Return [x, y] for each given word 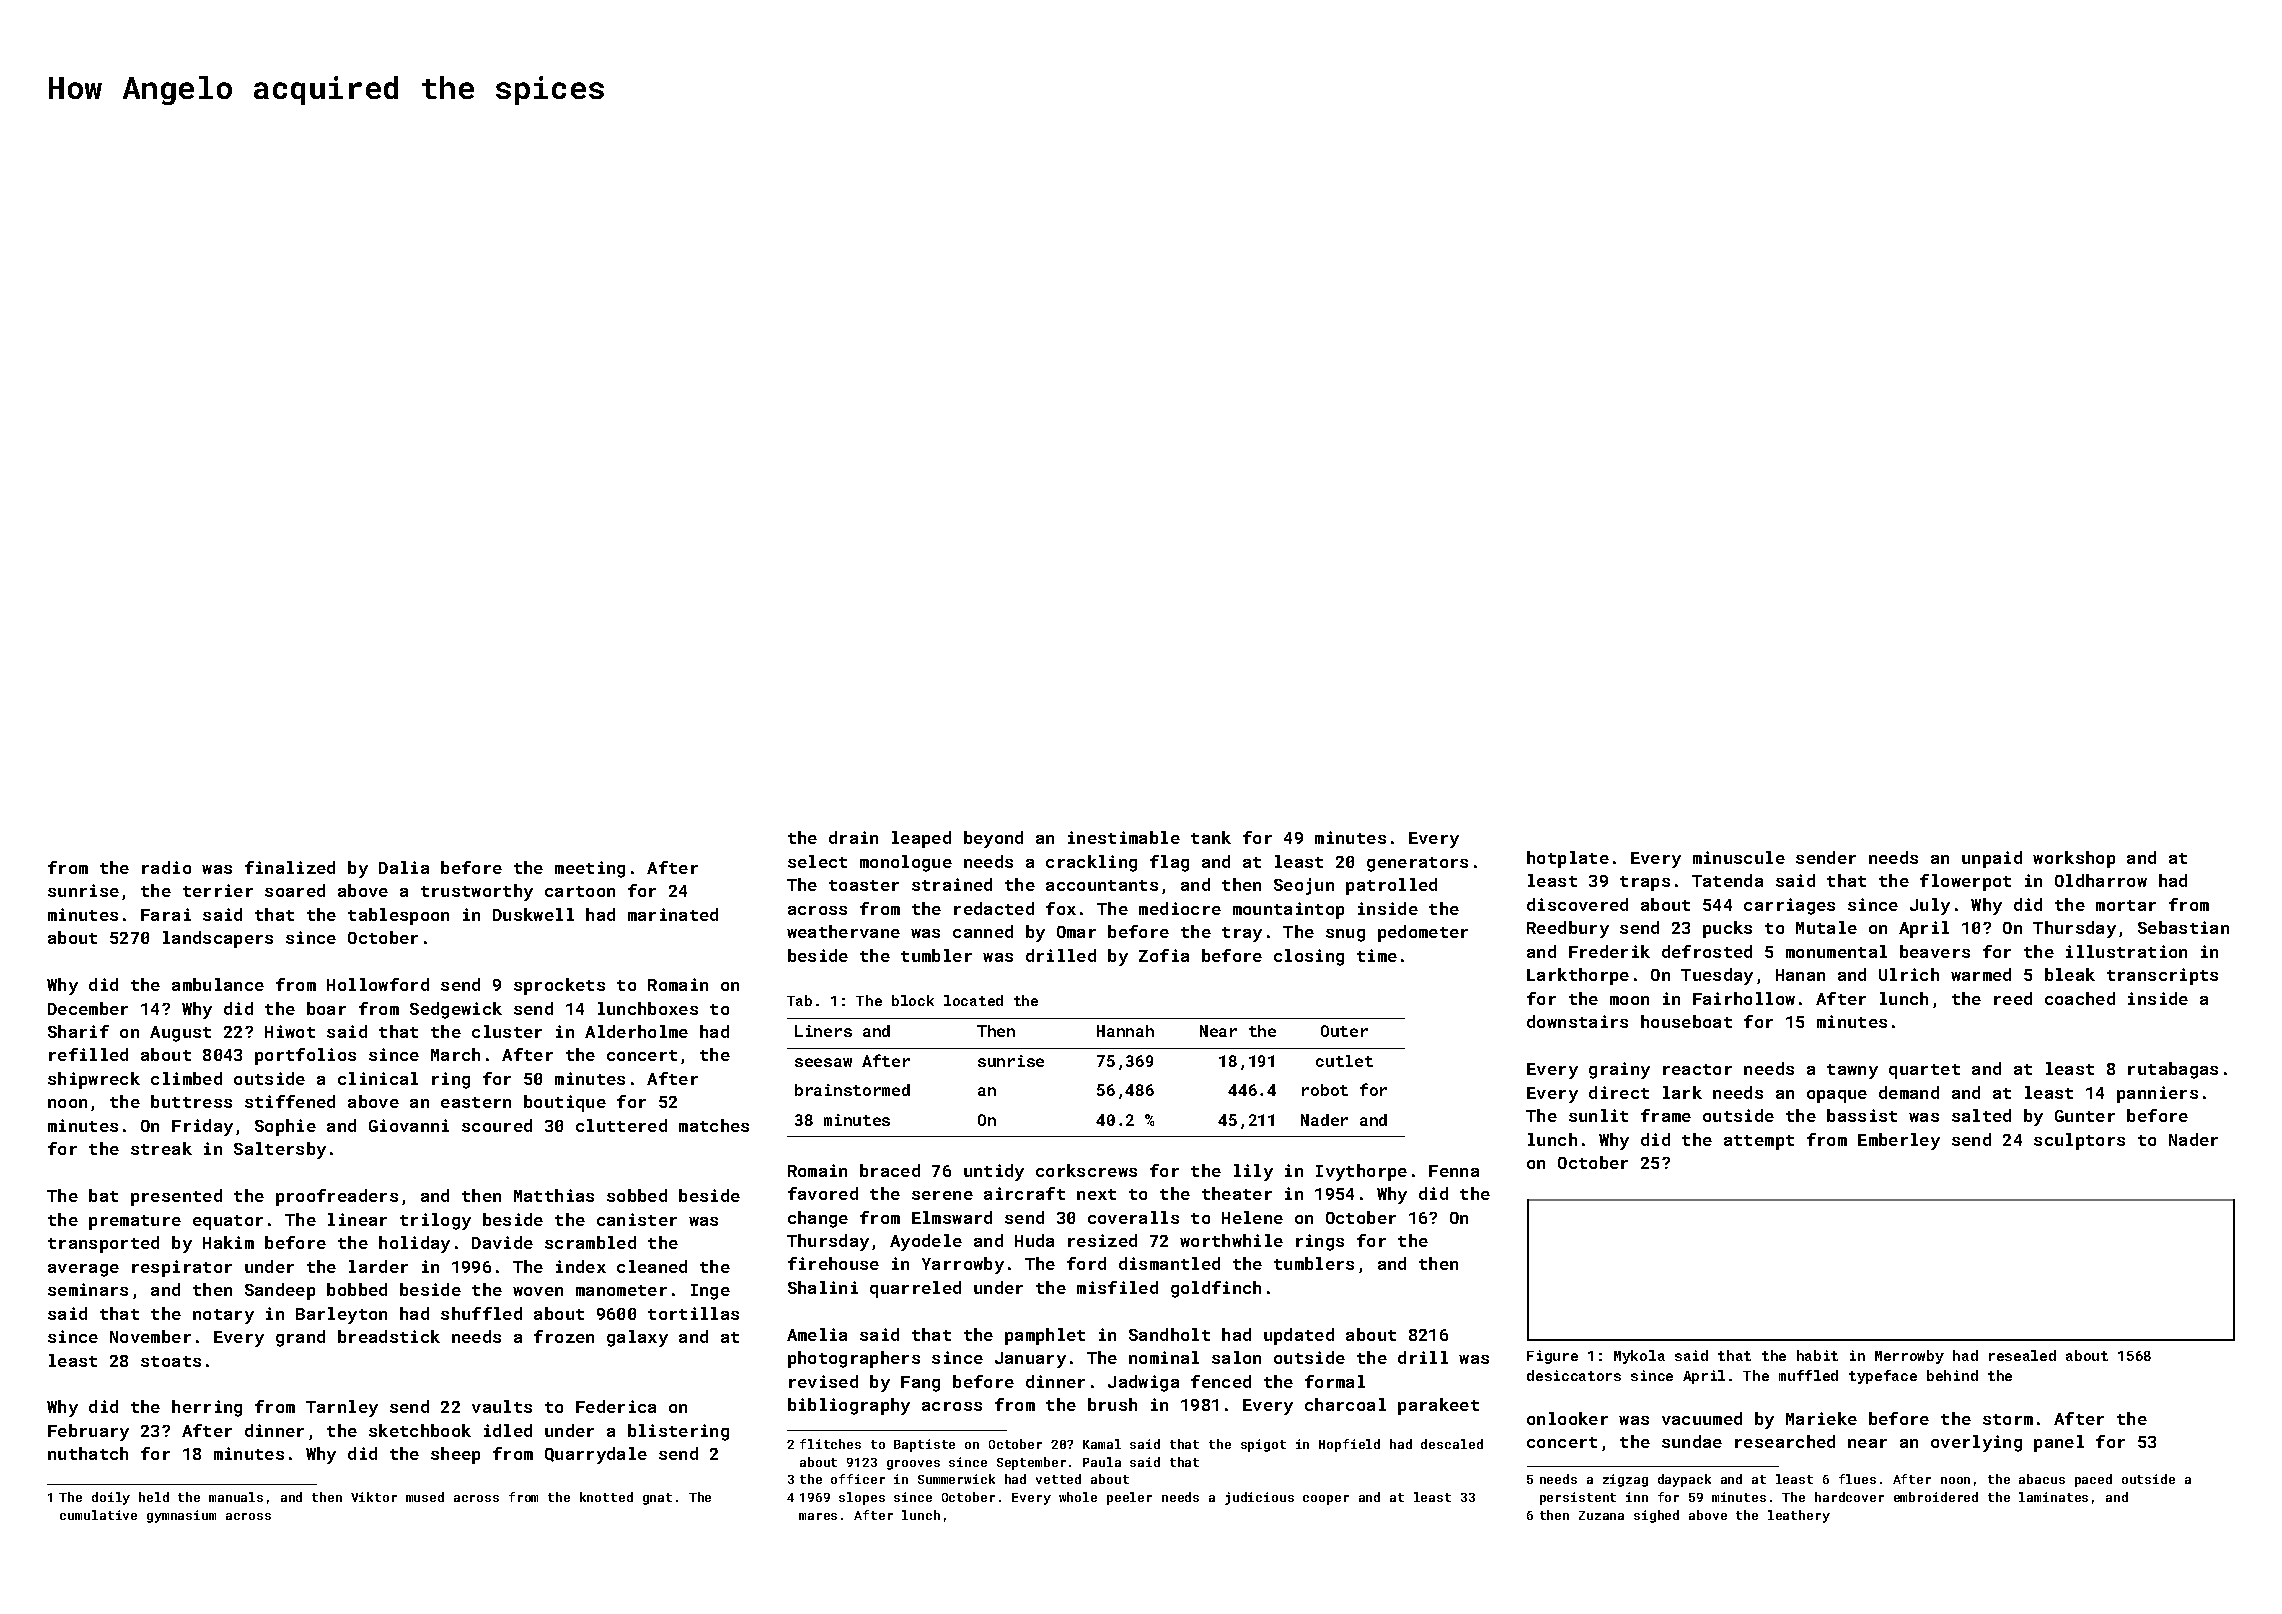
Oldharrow [2101, 880]
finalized [290, 867]
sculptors [2079, 1141]
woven [538, 1291]
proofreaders [337, 1197]
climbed [186, 1078]
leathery [1799, 1516]
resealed [2022, 1355]
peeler [1129, 1498]
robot [1325, 1090]
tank [1211, 837]
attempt [1759, 1142]
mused [425, 1497]
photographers [854, 1359]
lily [1253, 1172]
